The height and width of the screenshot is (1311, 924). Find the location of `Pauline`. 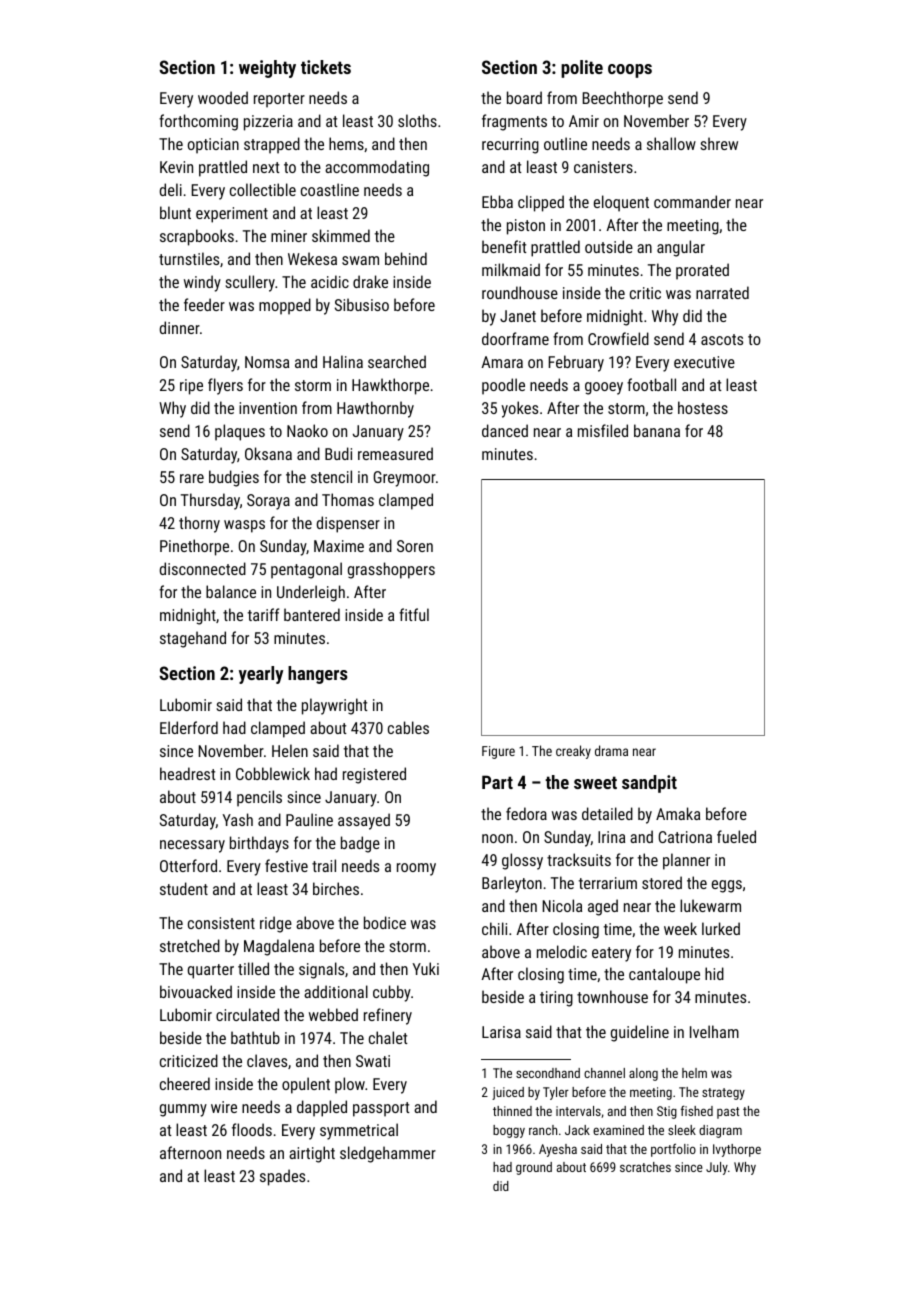

Pauline is located at coordinates (309, 819).
